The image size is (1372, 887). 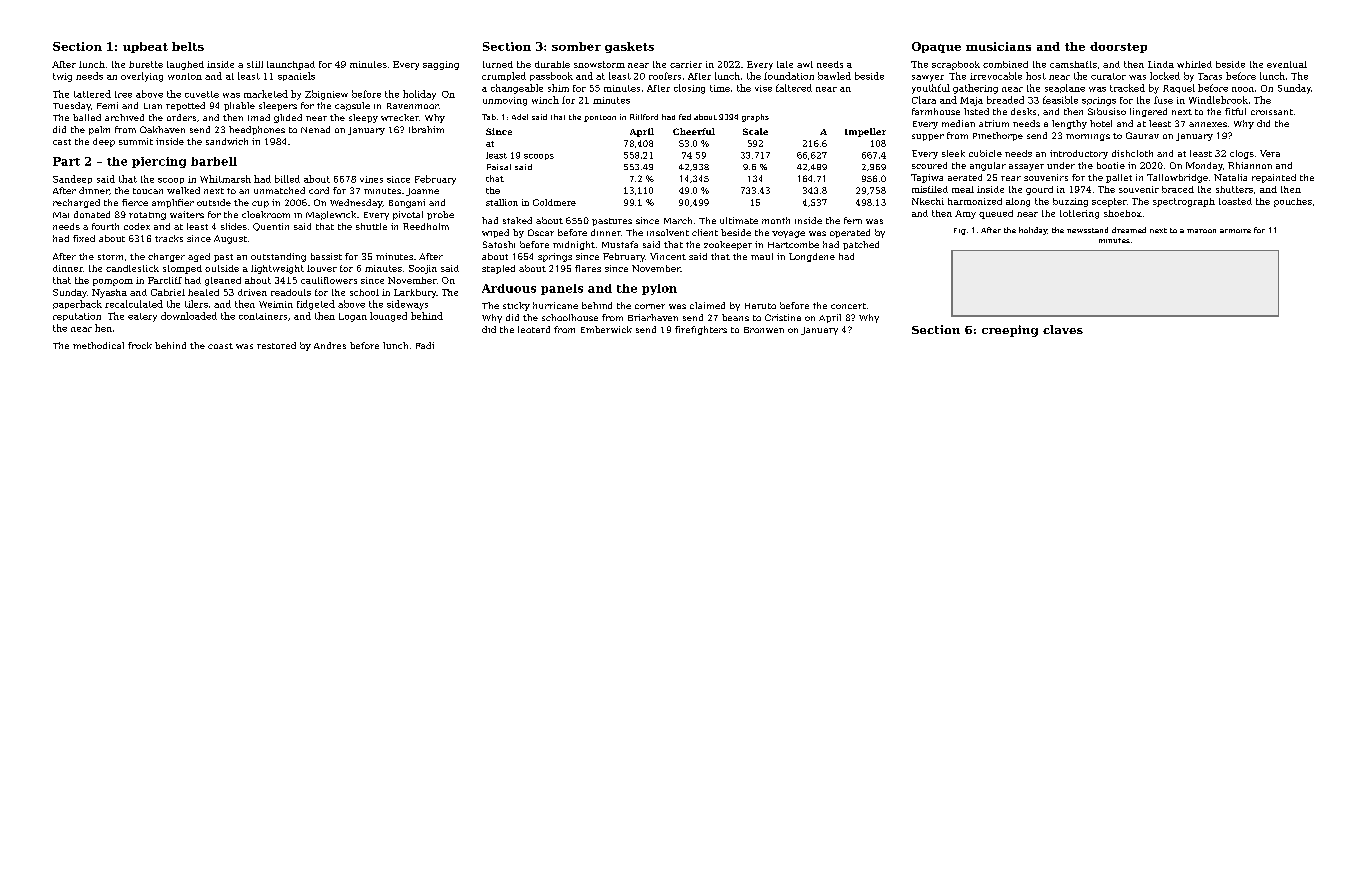 What do you see at coordinates (489, 117) in the document?
I see `Tab` at bounding box center [489, 117].
